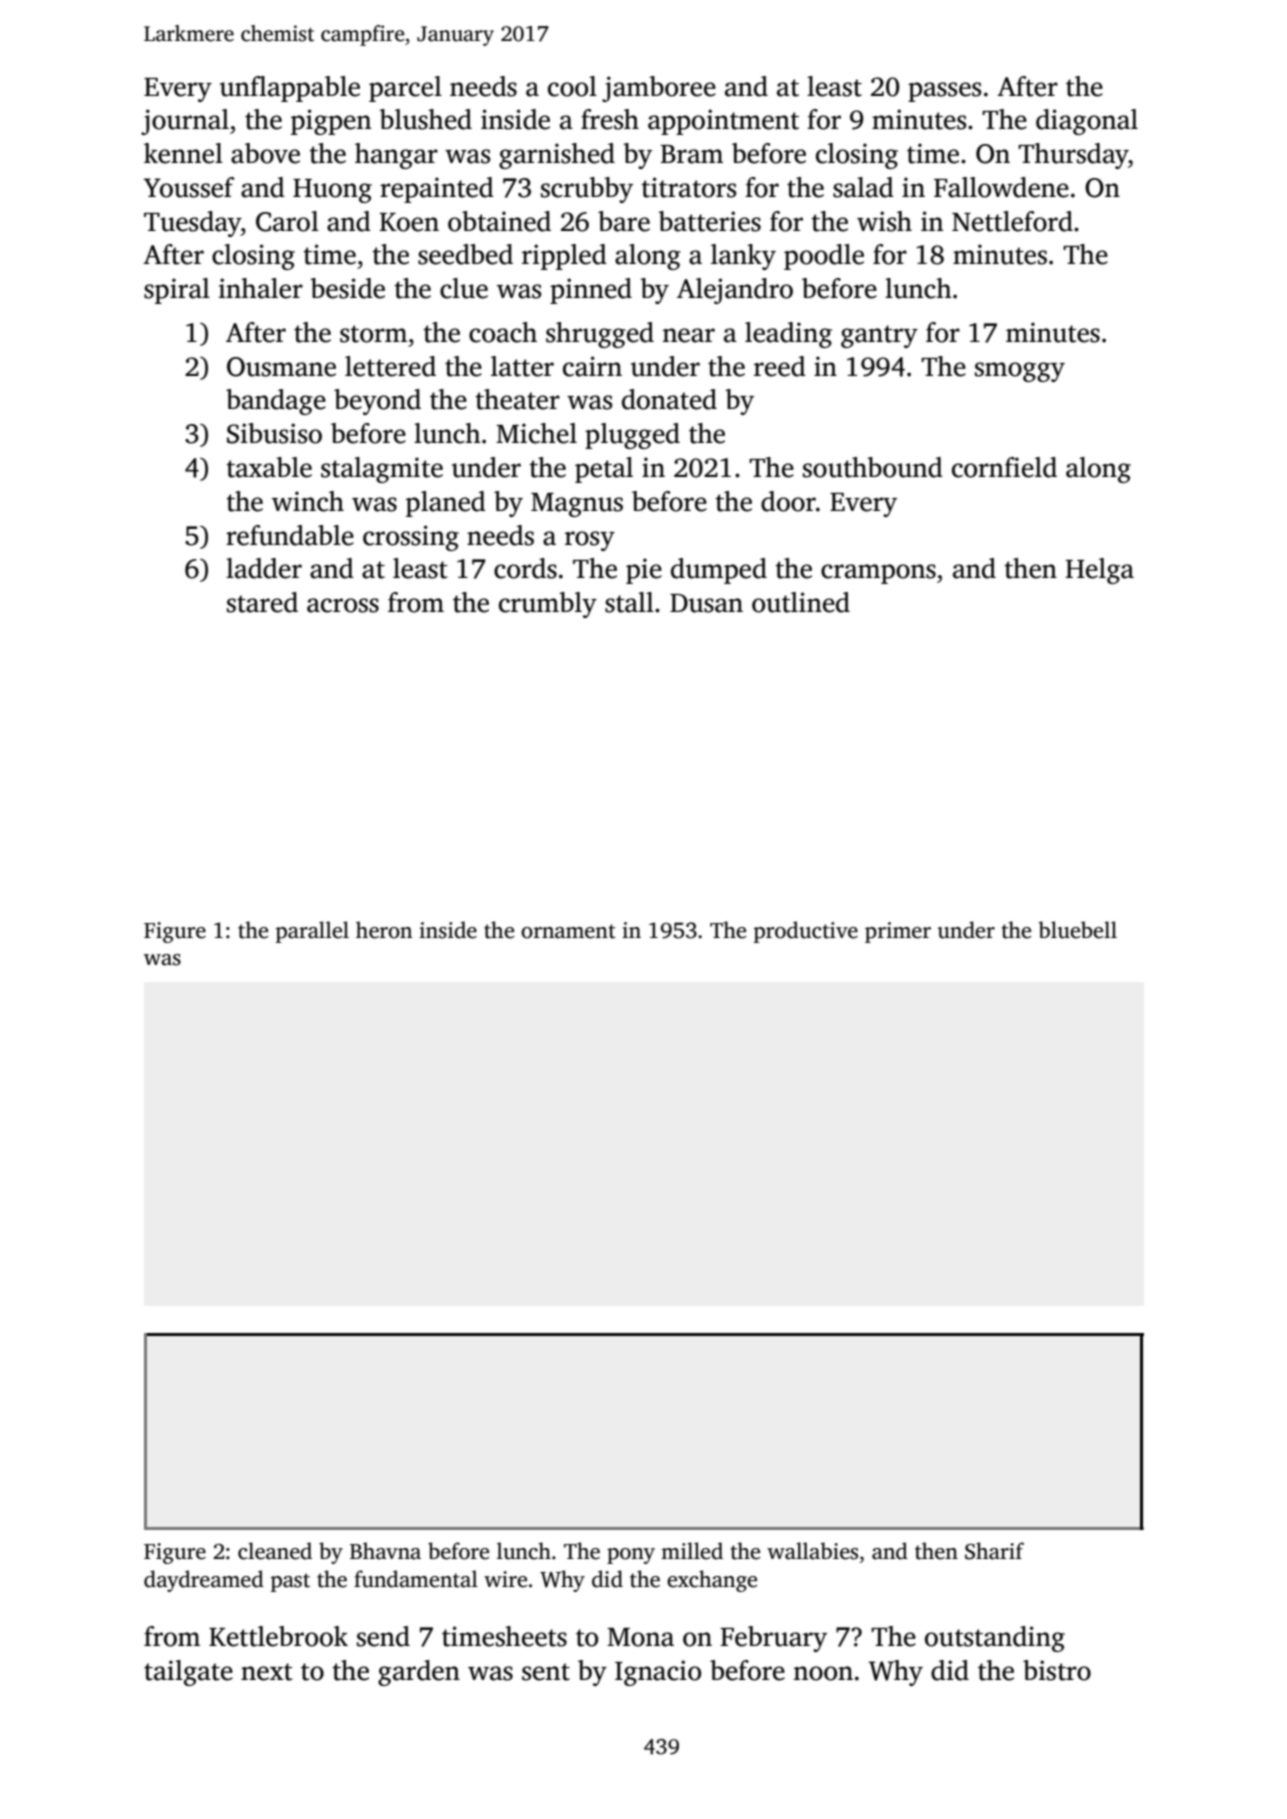 The width and height of the image is (1287, 1819). I want to click on Helga, so click(1100, 571).
